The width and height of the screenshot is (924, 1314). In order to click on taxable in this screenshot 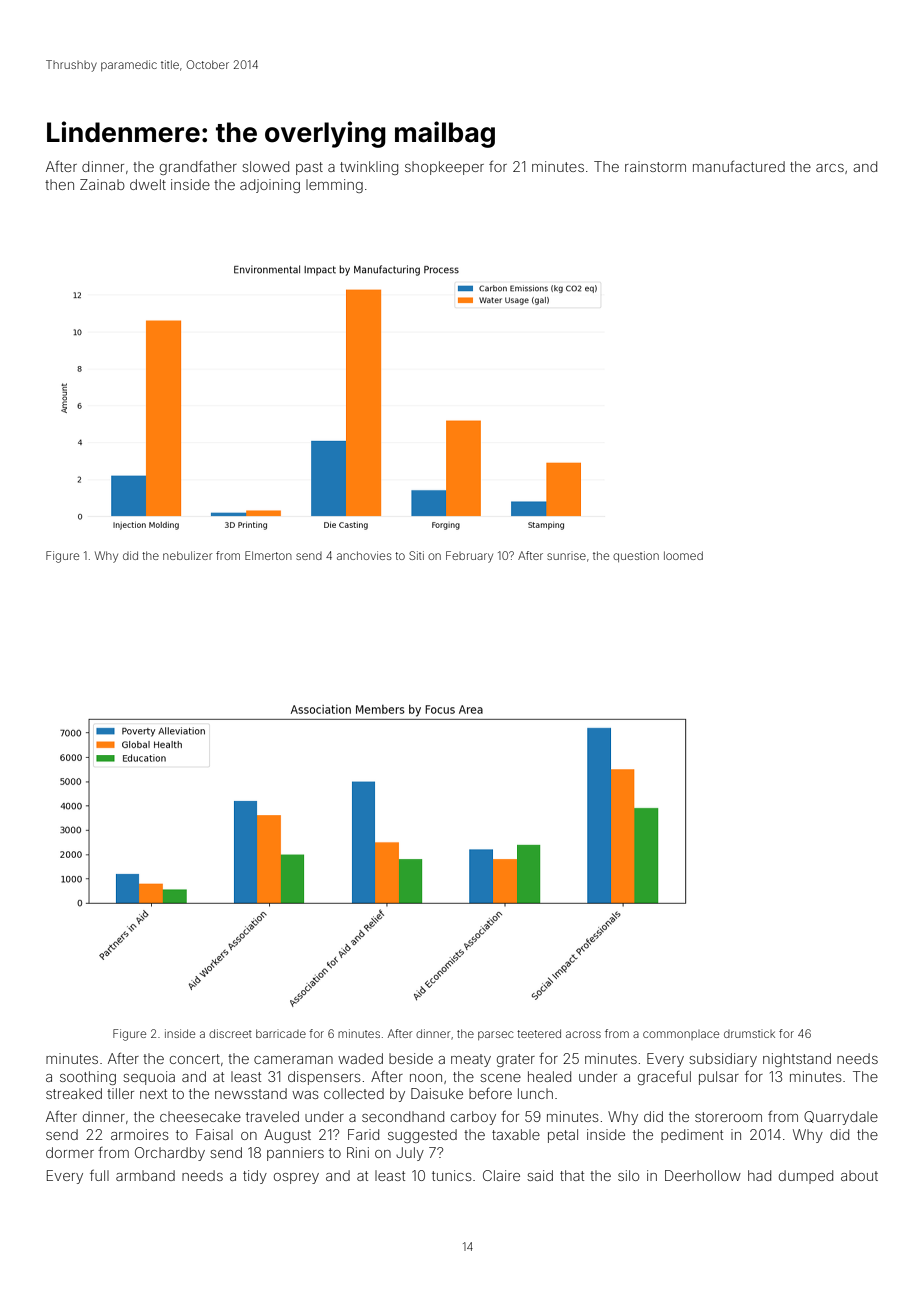, I will do `click(516, 1134)`.
